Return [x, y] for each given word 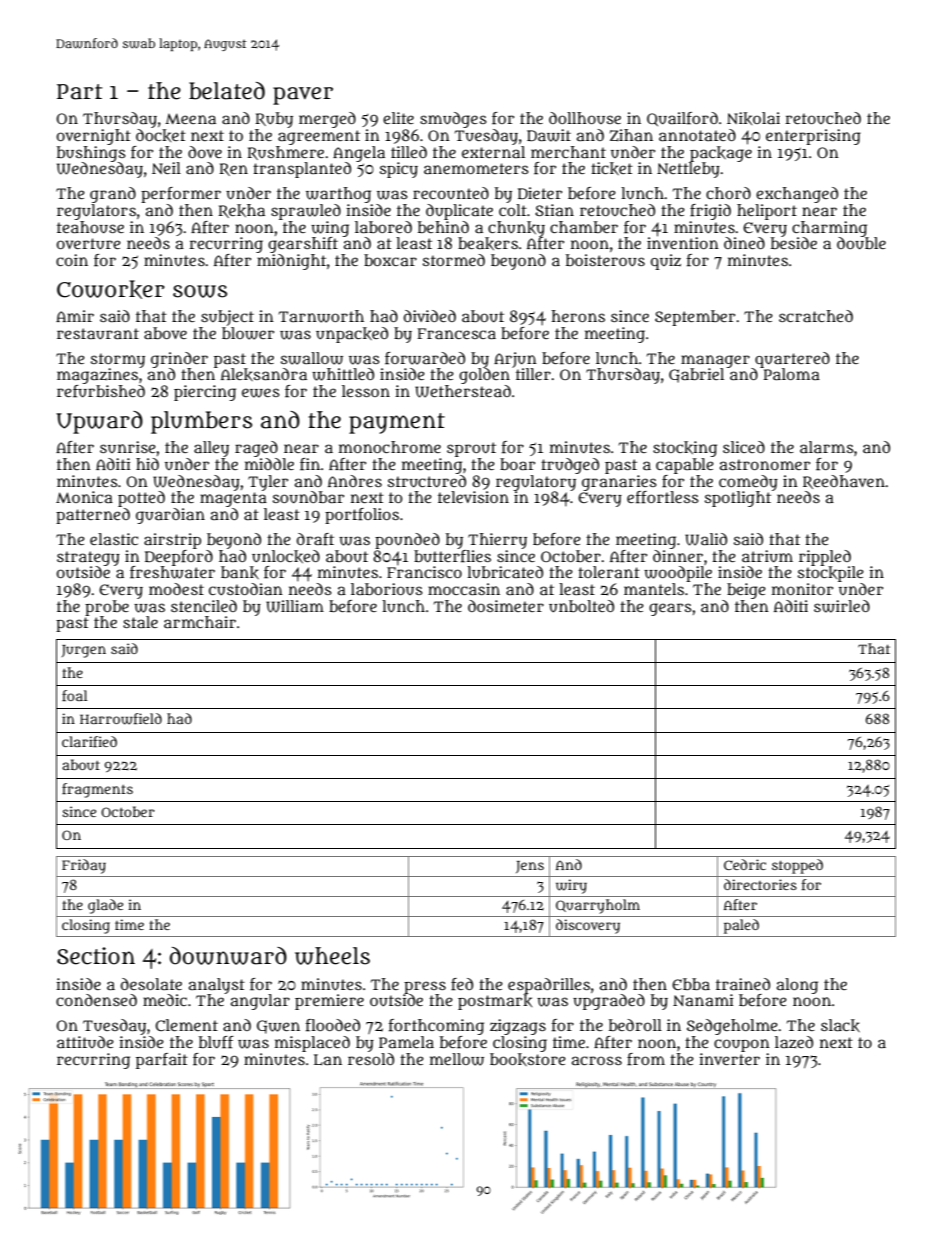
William [295, 606]
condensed [96, 1000]
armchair [200, 622]
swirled [842, 606]
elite [398, 118]
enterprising [813, 137]
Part [79, 92]
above [165, 333]
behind [443, 227]
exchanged [797, 195]
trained [743, 984]
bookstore [528, 1059]
